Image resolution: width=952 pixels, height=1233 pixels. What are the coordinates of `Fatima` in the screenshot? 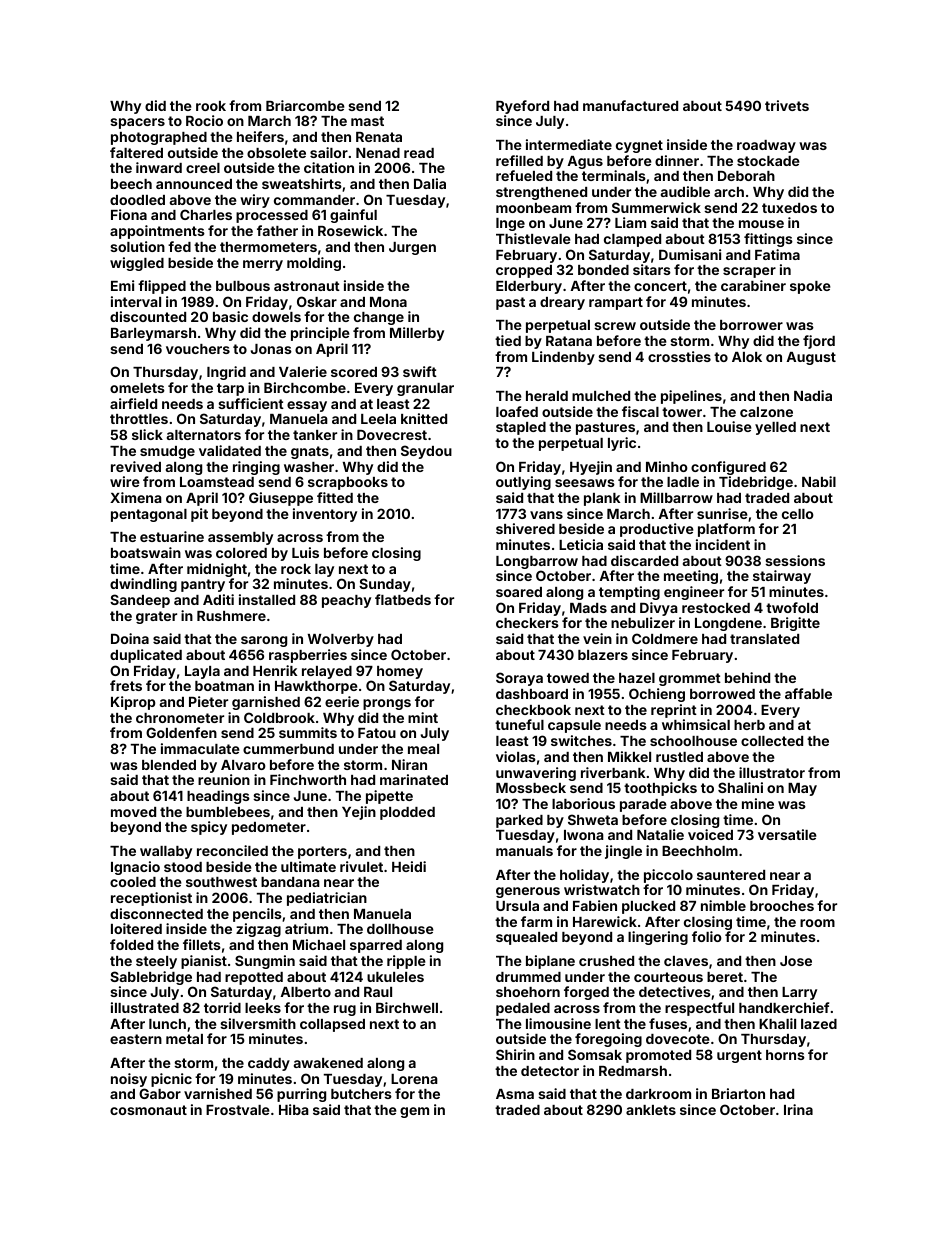 It's located at (777, 254).
